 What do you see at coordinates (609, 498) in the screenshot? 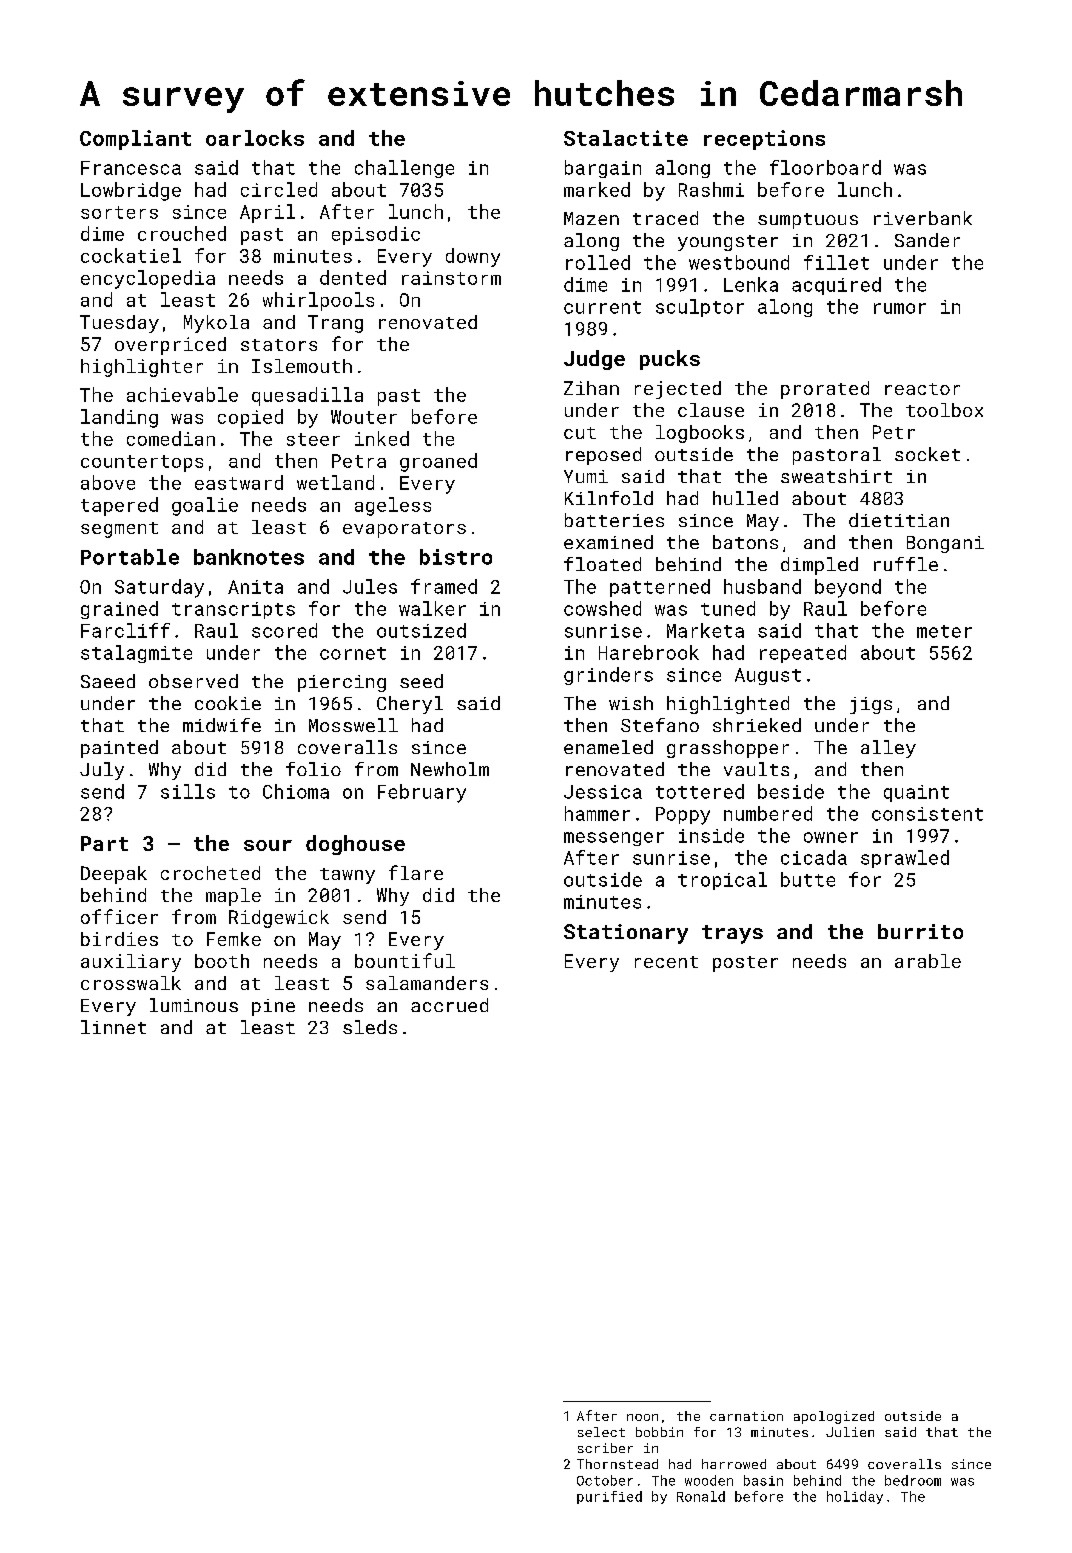
I see `Kilnfold` at bounding box center [609, 498].
